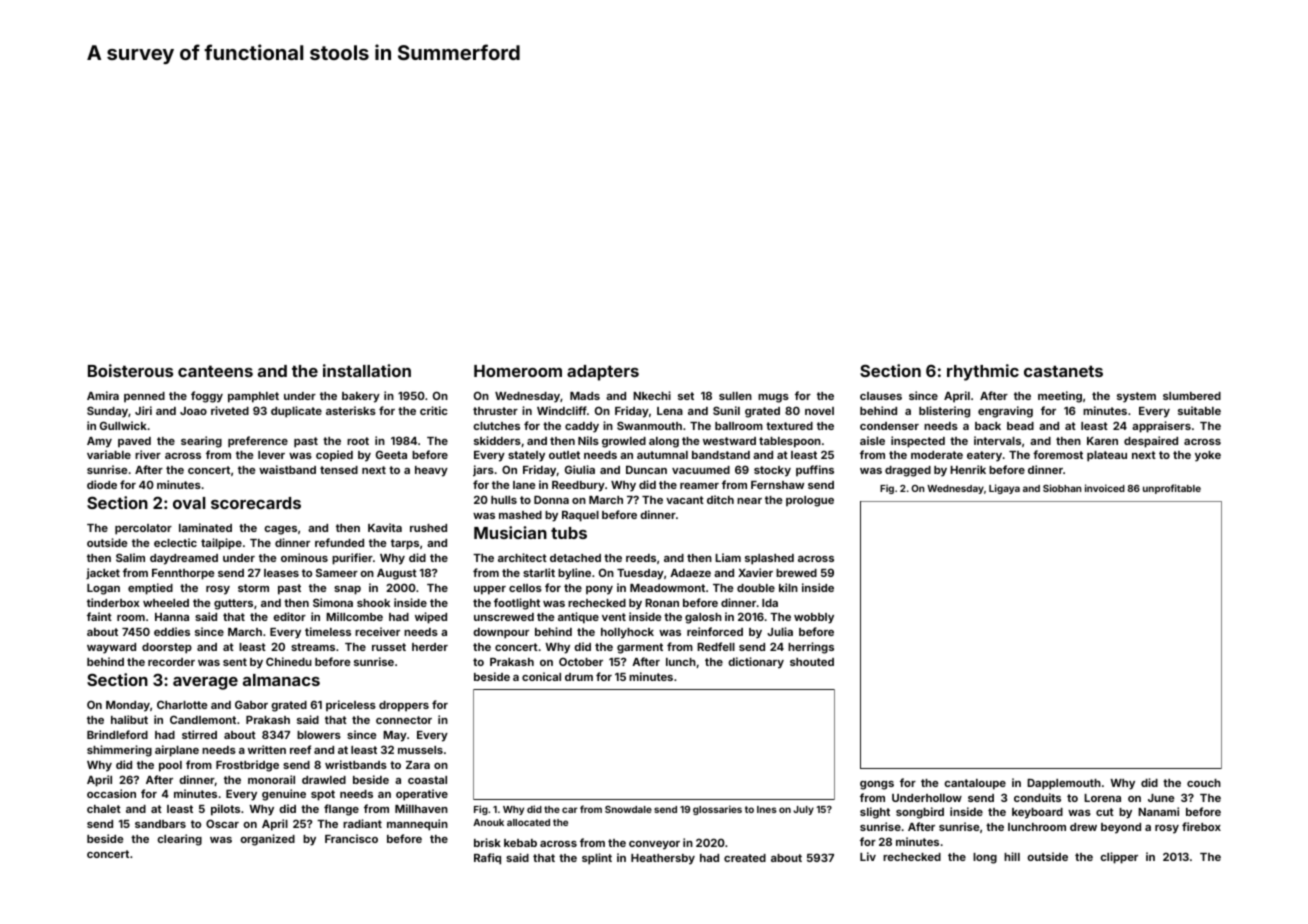 This image has height=924, width=1308. I want to click on Nkechi, so click(652, 395).
